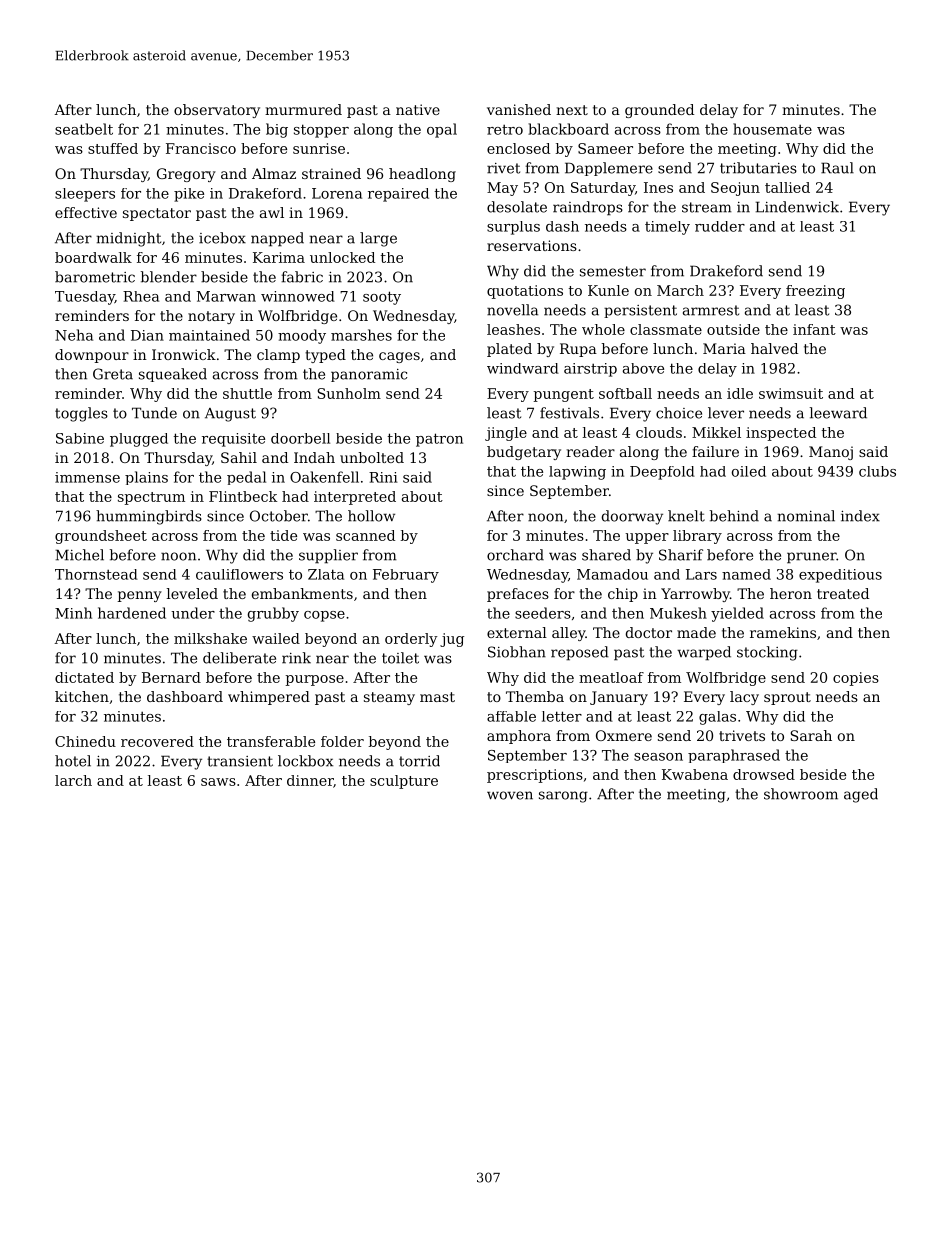 The width and height of the screenshot is (952, 1233). I want to click on housemate, so click(772, 129).
